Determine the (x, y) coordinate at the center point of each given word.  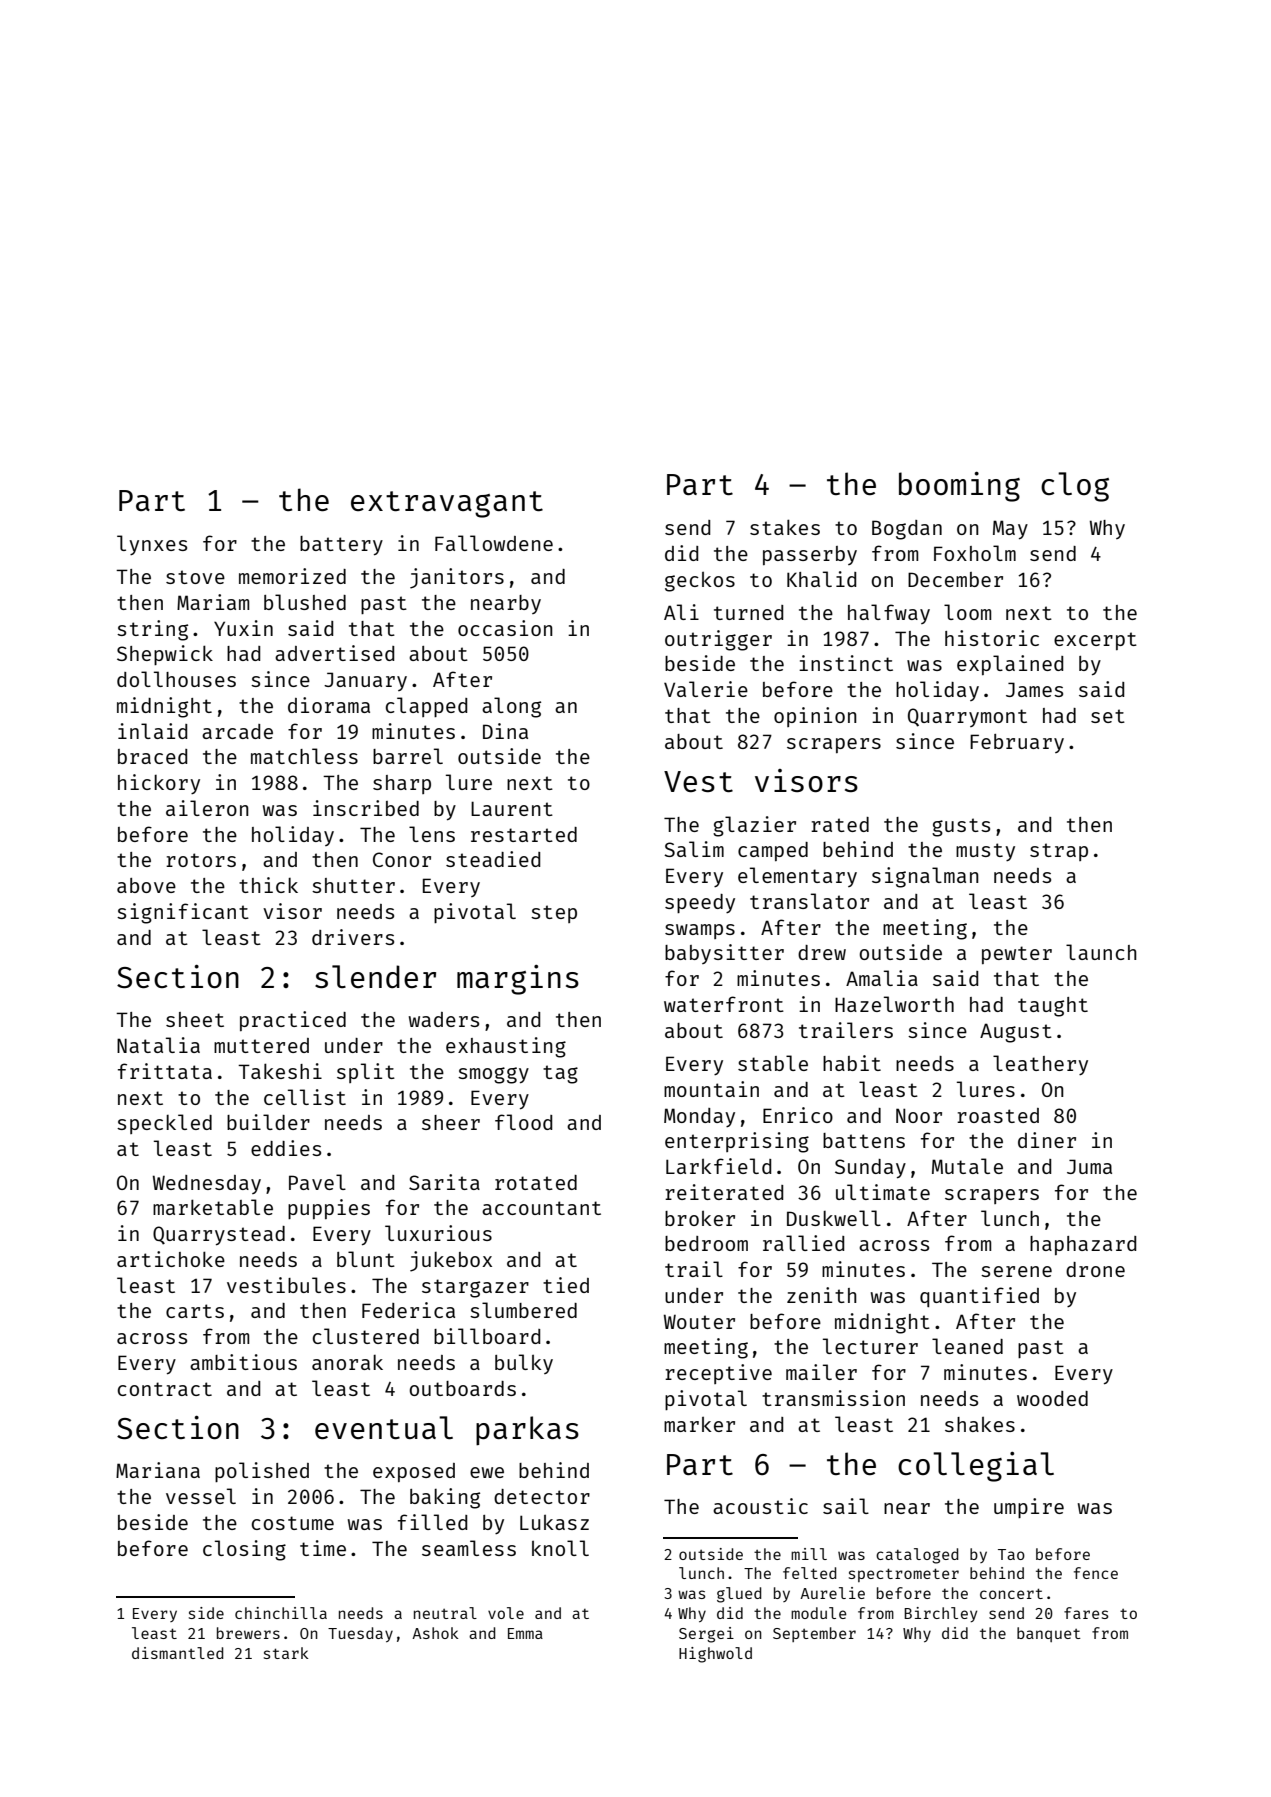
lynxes (152, 545)
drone (1095, 1269)
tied (566, 1285)
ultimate (883, 1192)
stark (286, 1653)
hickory (159, 784)
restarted (524, 834)
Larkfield (718, 1166)
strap (1059, 852)
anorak (347, 1362)
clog (1075, 487)
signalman (925, 877)
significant (183, 913)
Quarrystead (219, 1236)
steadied (493, 859)
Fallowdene (494, 543)
